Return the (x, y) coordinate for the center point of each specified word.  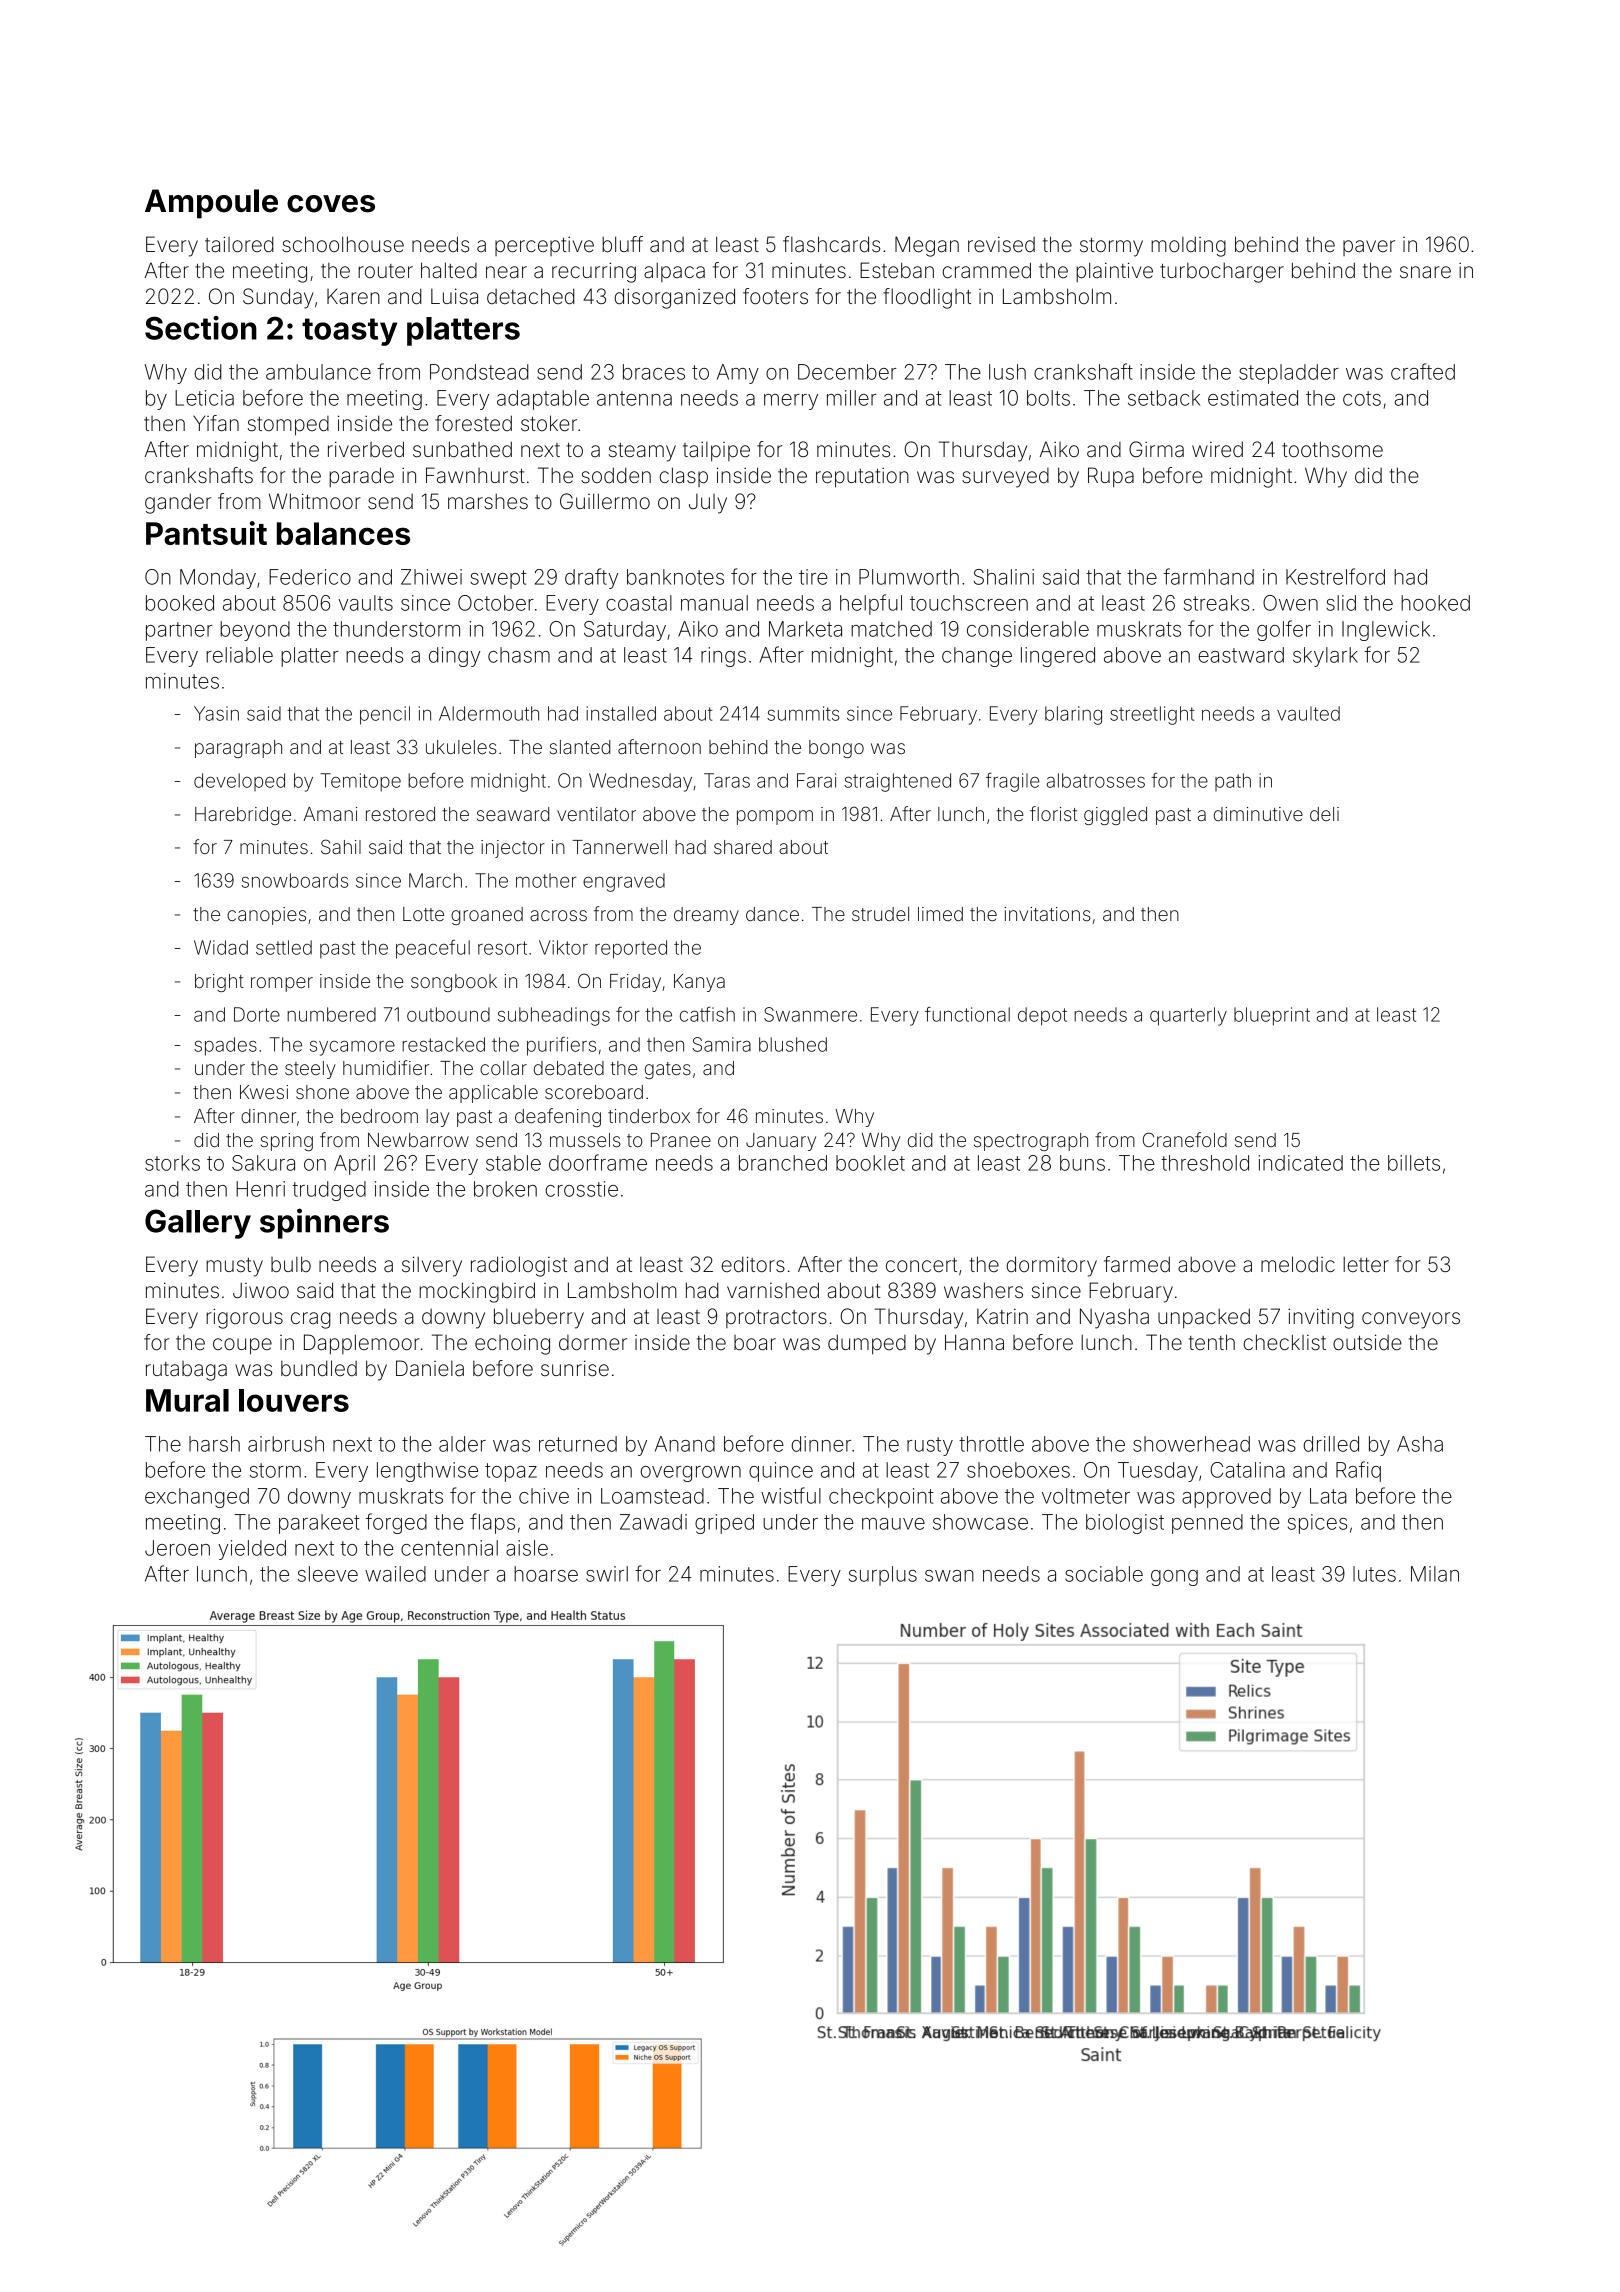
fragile (1013, 782)
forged (396, 1523)
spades (225, 1046)
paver (1369, 248)
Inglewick (1386, 631)
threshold (1205, 1163)
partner (179, 631)
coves (331, 204)
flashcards (831, 244)
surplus (883, 1576)
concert (921, 1265)
